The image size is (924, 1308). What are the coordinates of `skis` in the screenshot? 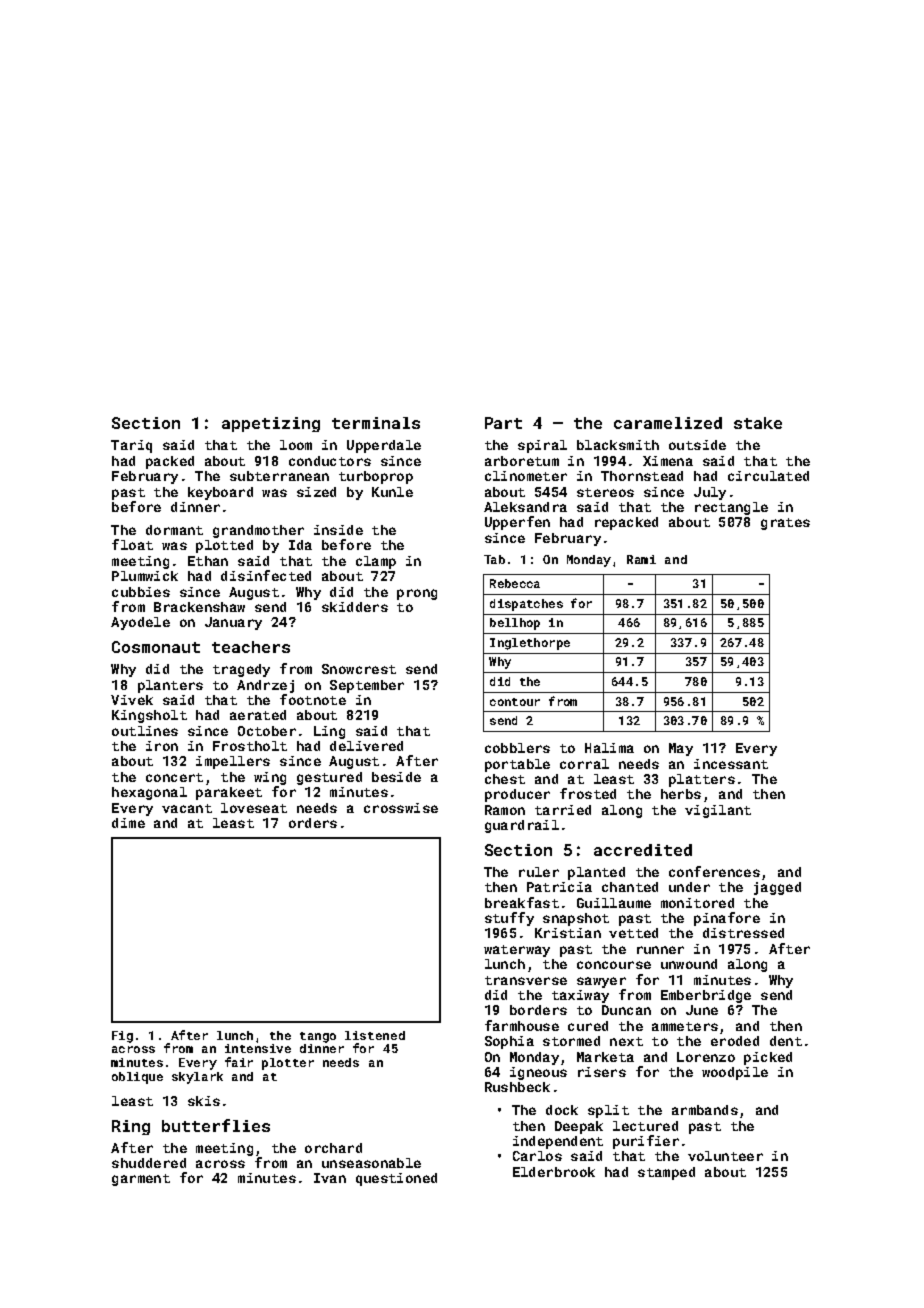 It's located at (204, 1101).
